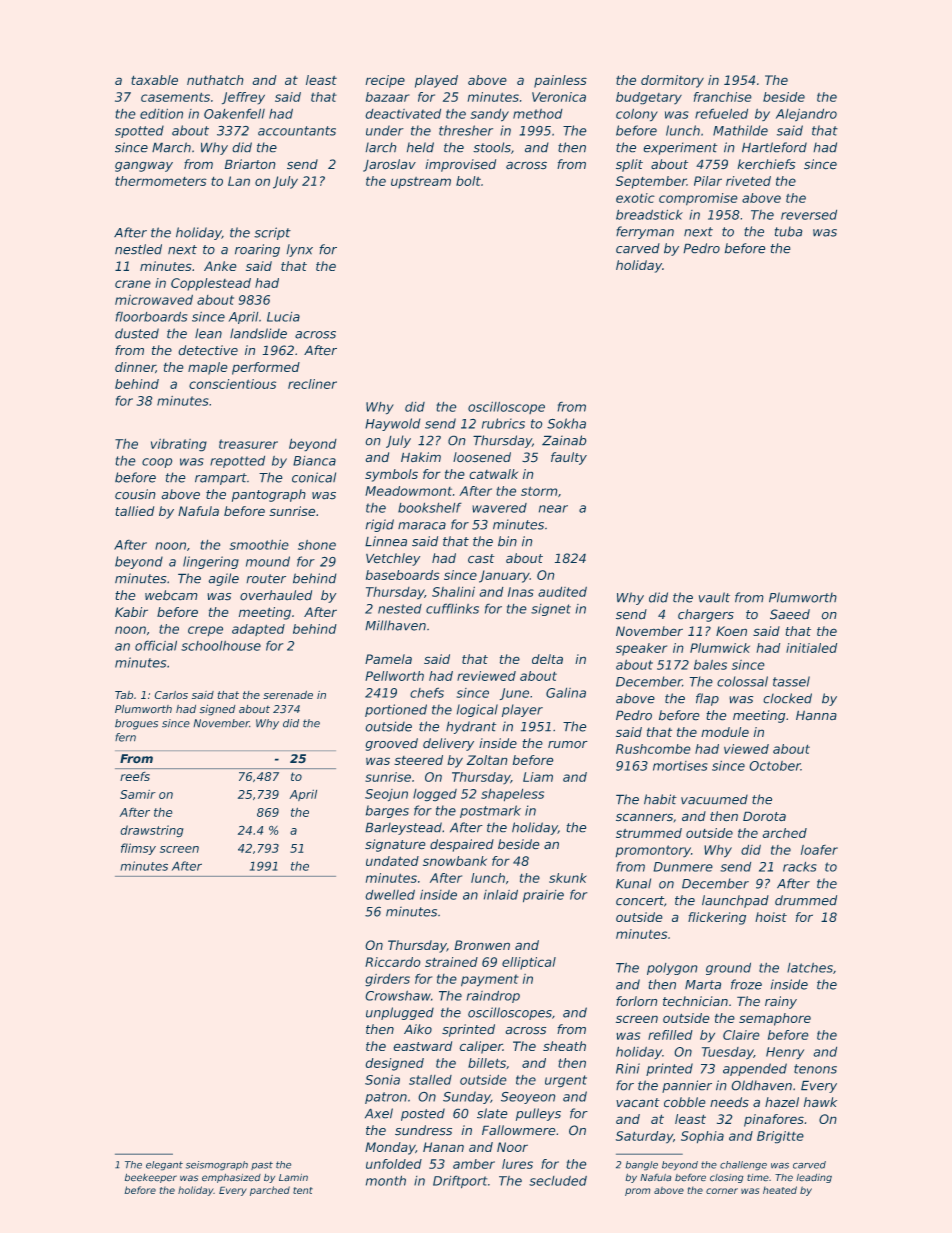  I want to click on speaker, so click(641, 649).
